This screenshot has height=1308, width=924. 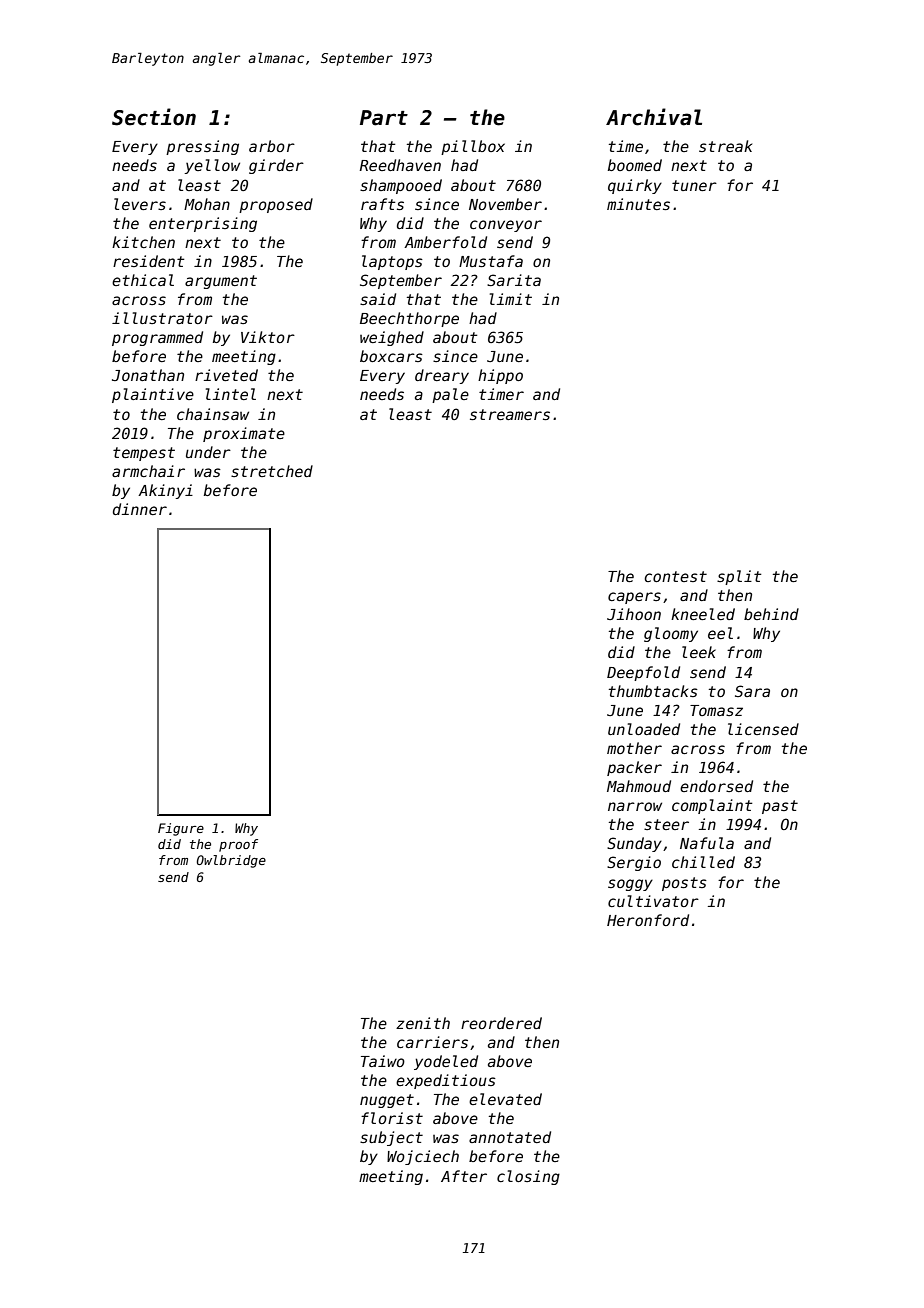 What do you see at coordinates (464, 1176) in the screenshot?
I see `After` at bounding box center [464, 1176].
